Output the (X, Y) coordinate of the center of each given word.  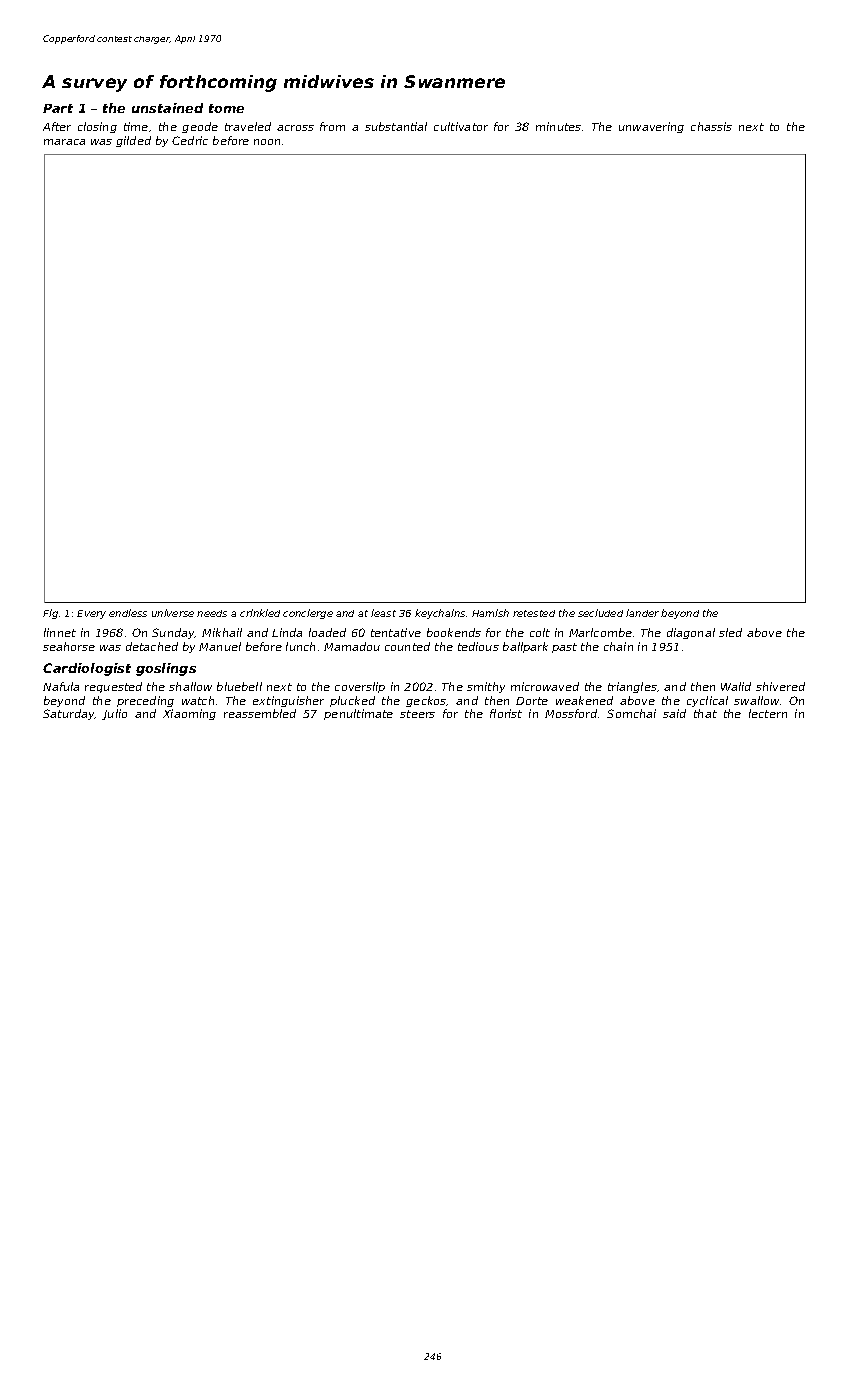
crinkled (260, 613)
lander (642, 613)
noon (267, 142)
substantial (396, 126)
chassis (711, 126)
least (383, 613)
